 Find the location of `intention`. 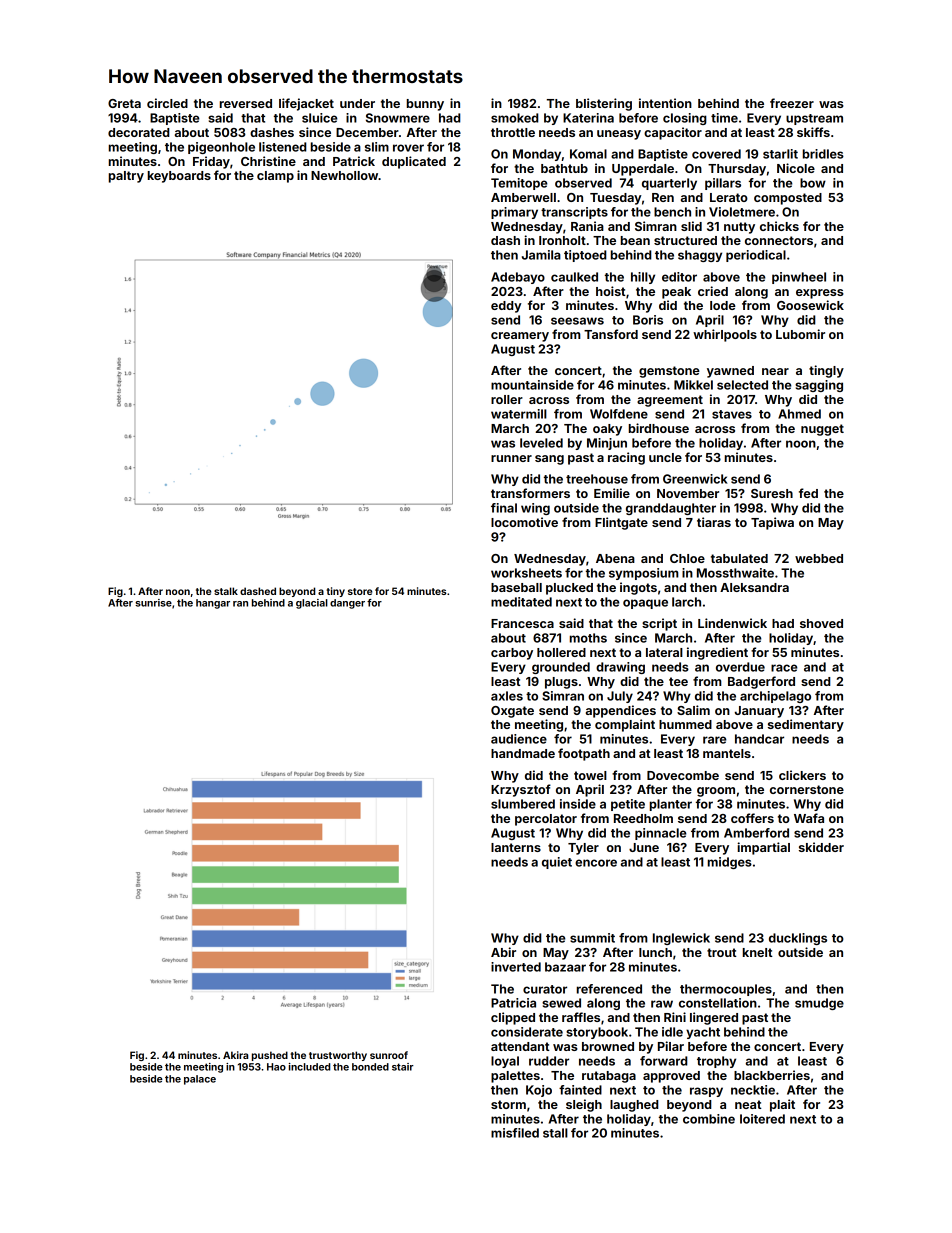

intention is located at coordinates (665, 103).
